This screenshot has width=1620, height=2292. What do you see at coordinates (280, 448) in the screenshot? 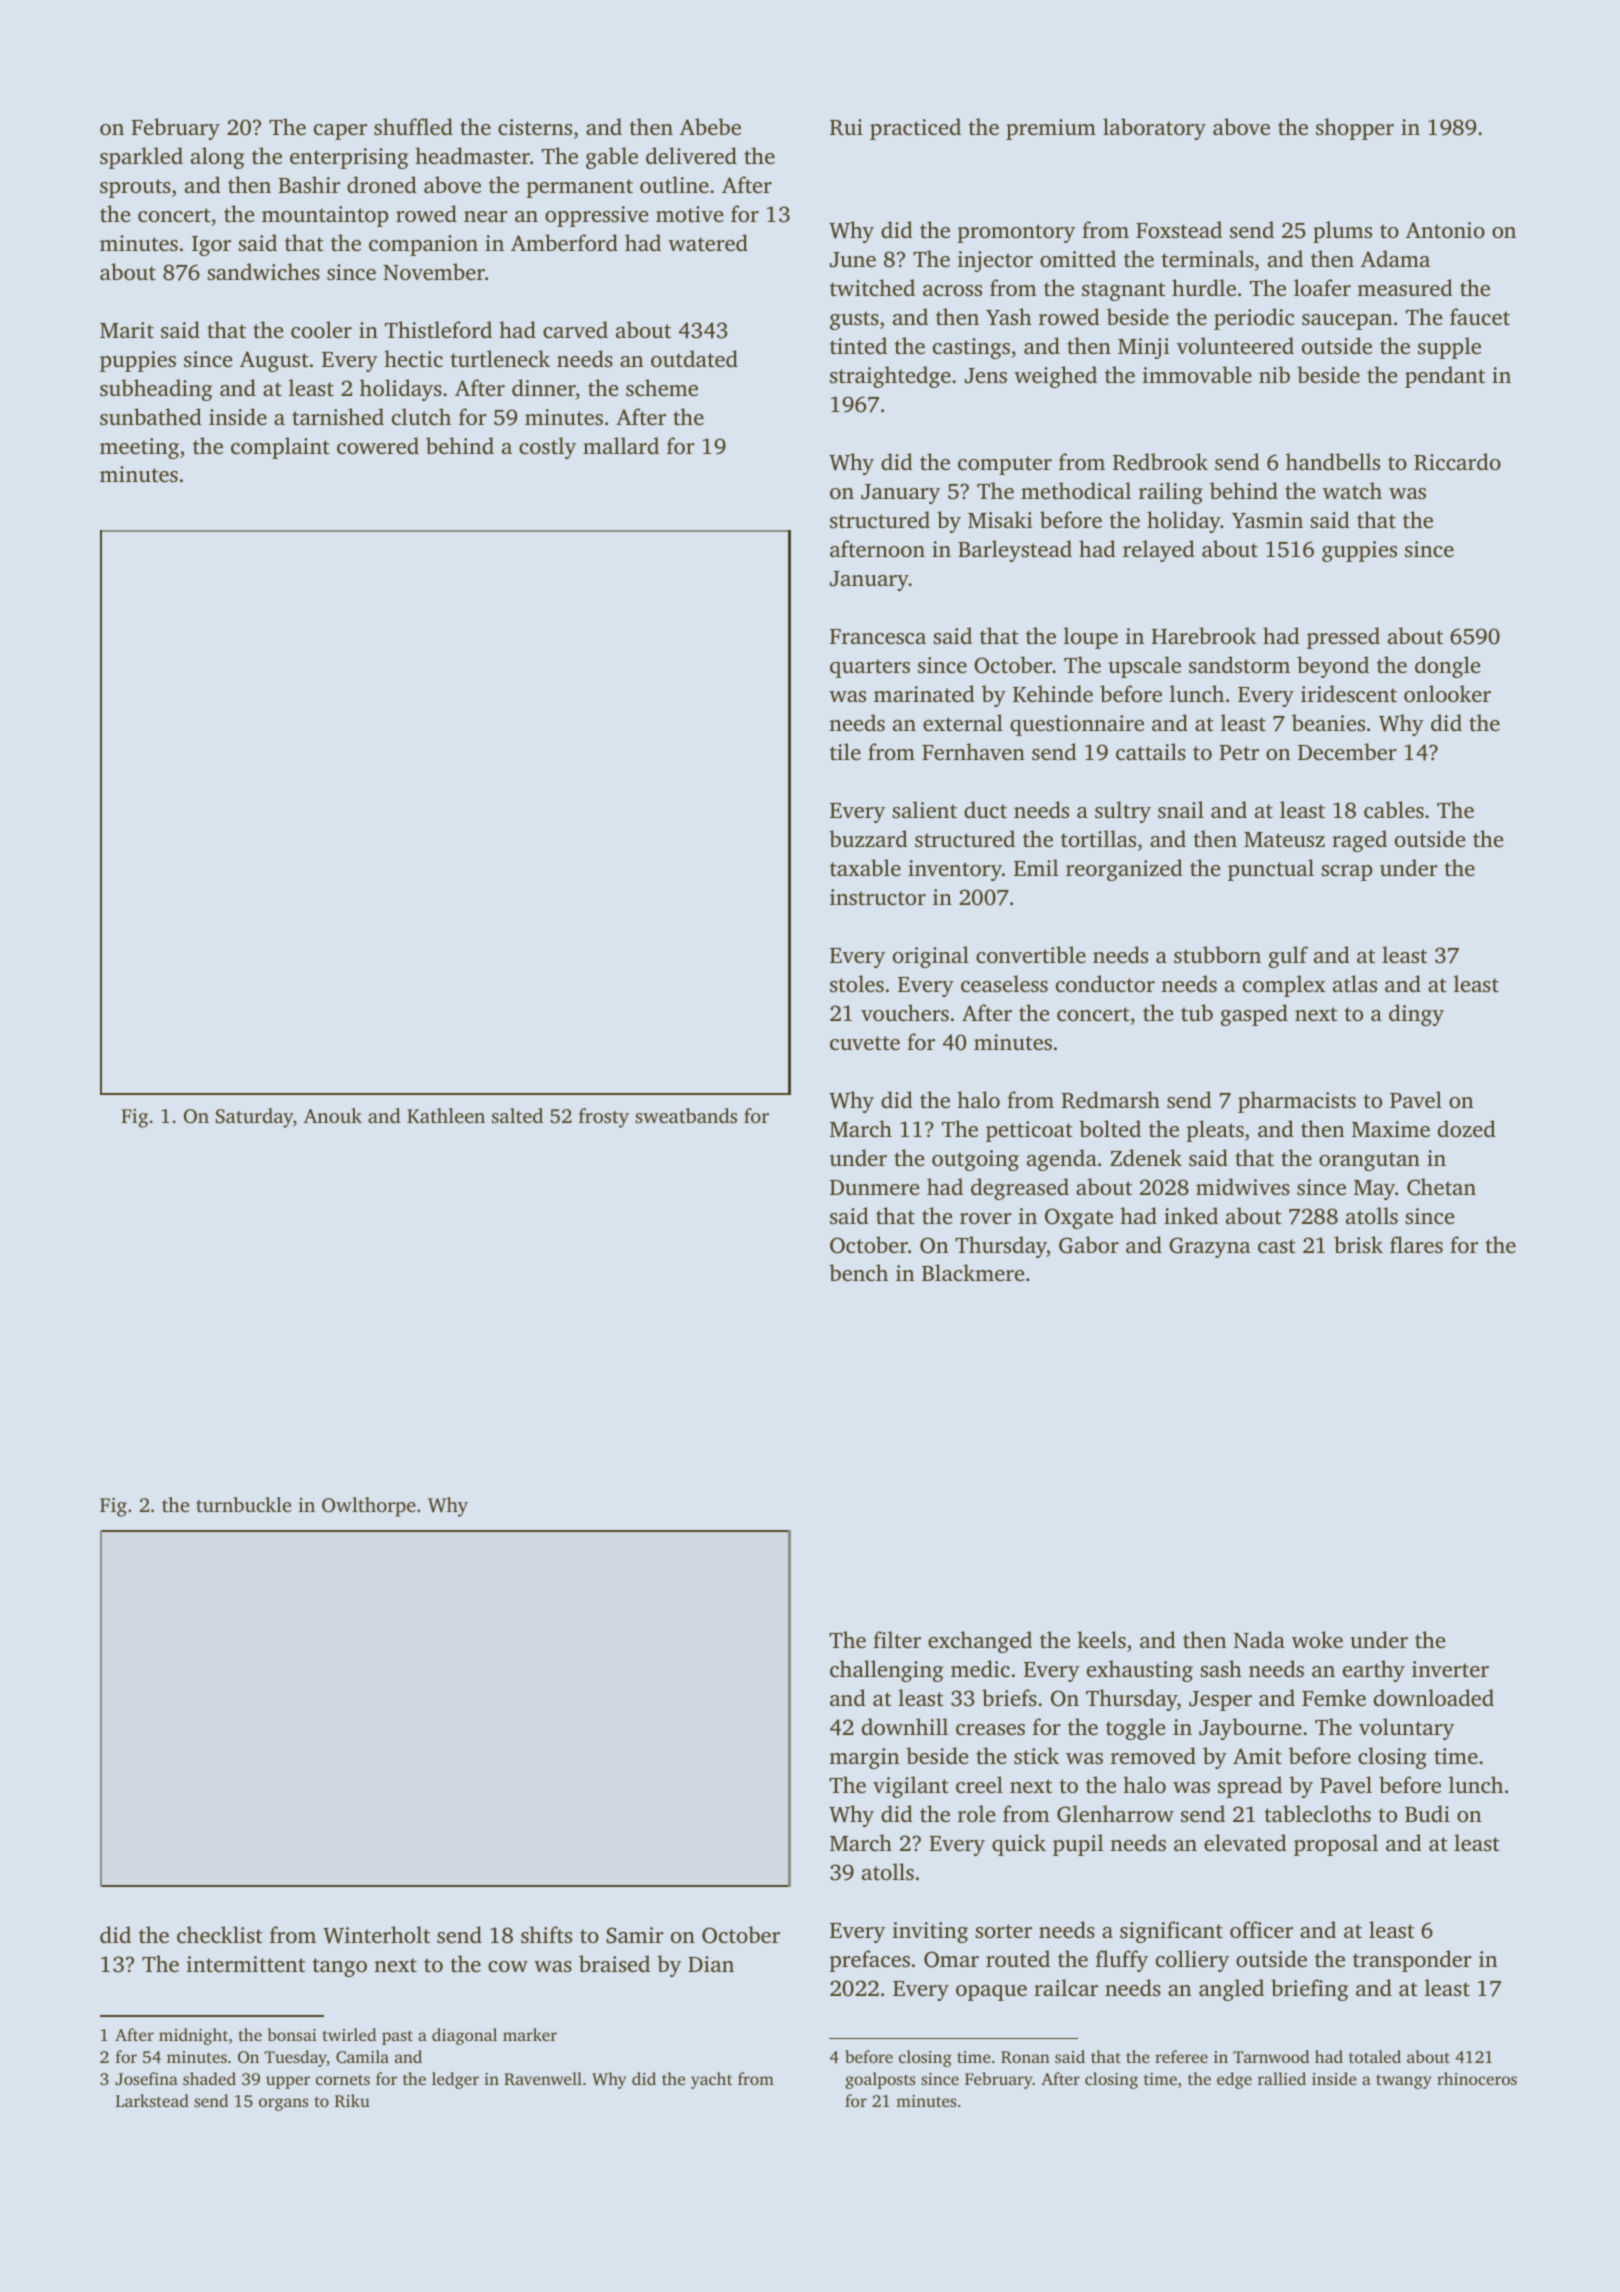
I see `complaint` at bounding box center [280, 448].
